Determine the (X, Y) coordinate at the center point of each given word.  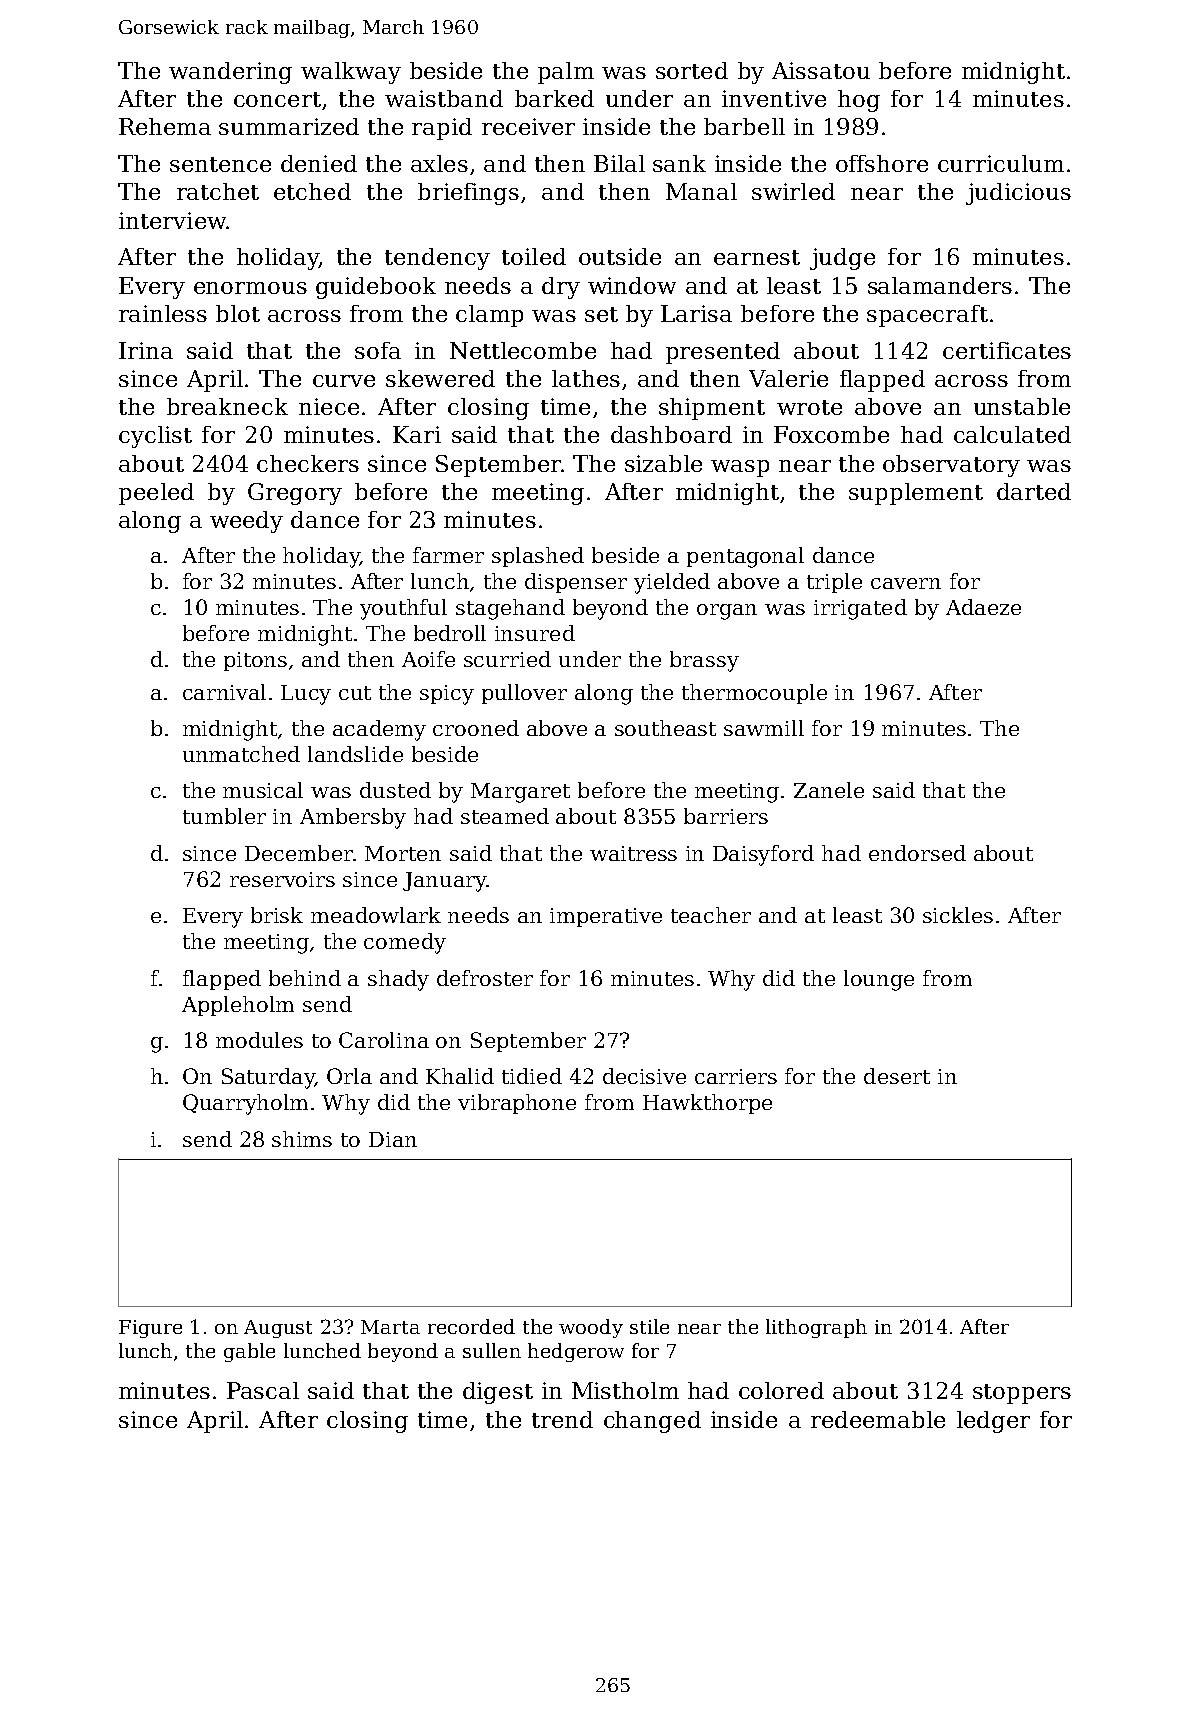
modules (259, 1040)
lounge (879, 980)
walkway (351, 73)
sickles (958, 915)
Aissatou (821, 70)
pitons (255, 661)
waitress (633, 853)
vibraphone (517, 1104)
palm (566, 73)
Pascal (263, 1390)
